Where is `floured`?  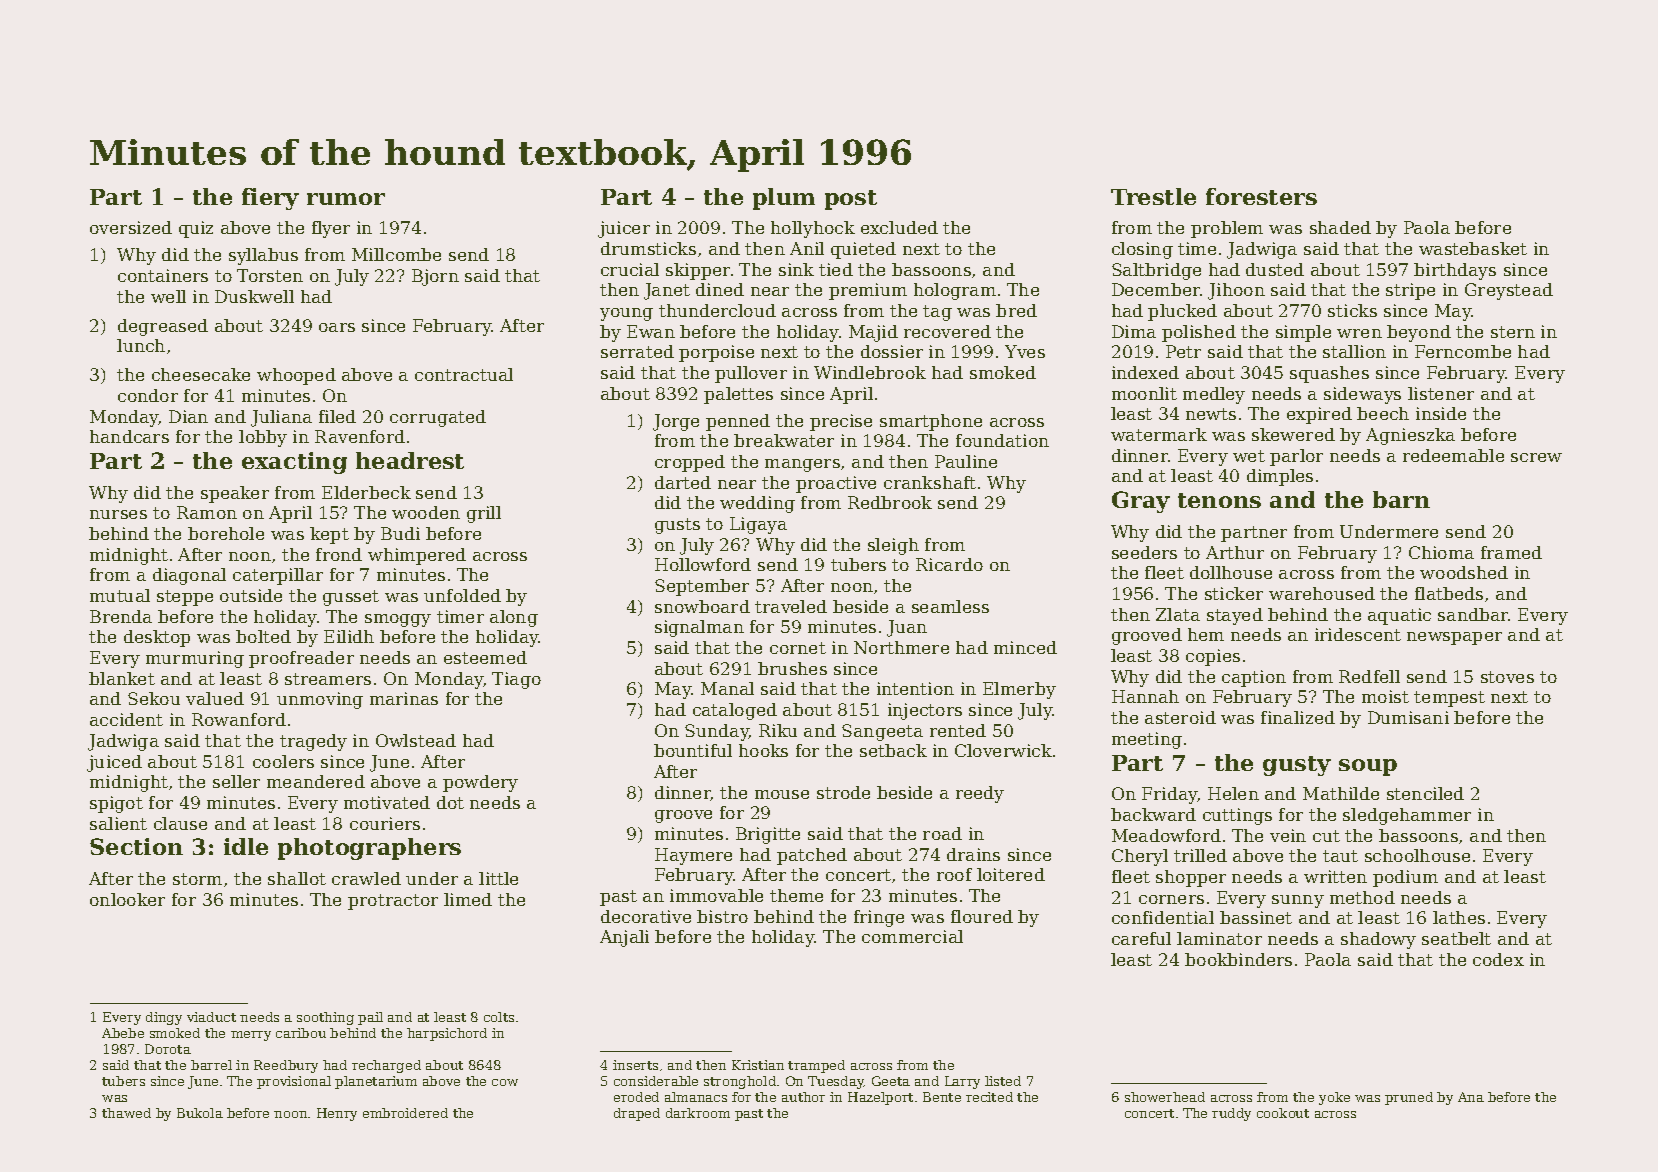
floured is located at coordinates (982, 916).
